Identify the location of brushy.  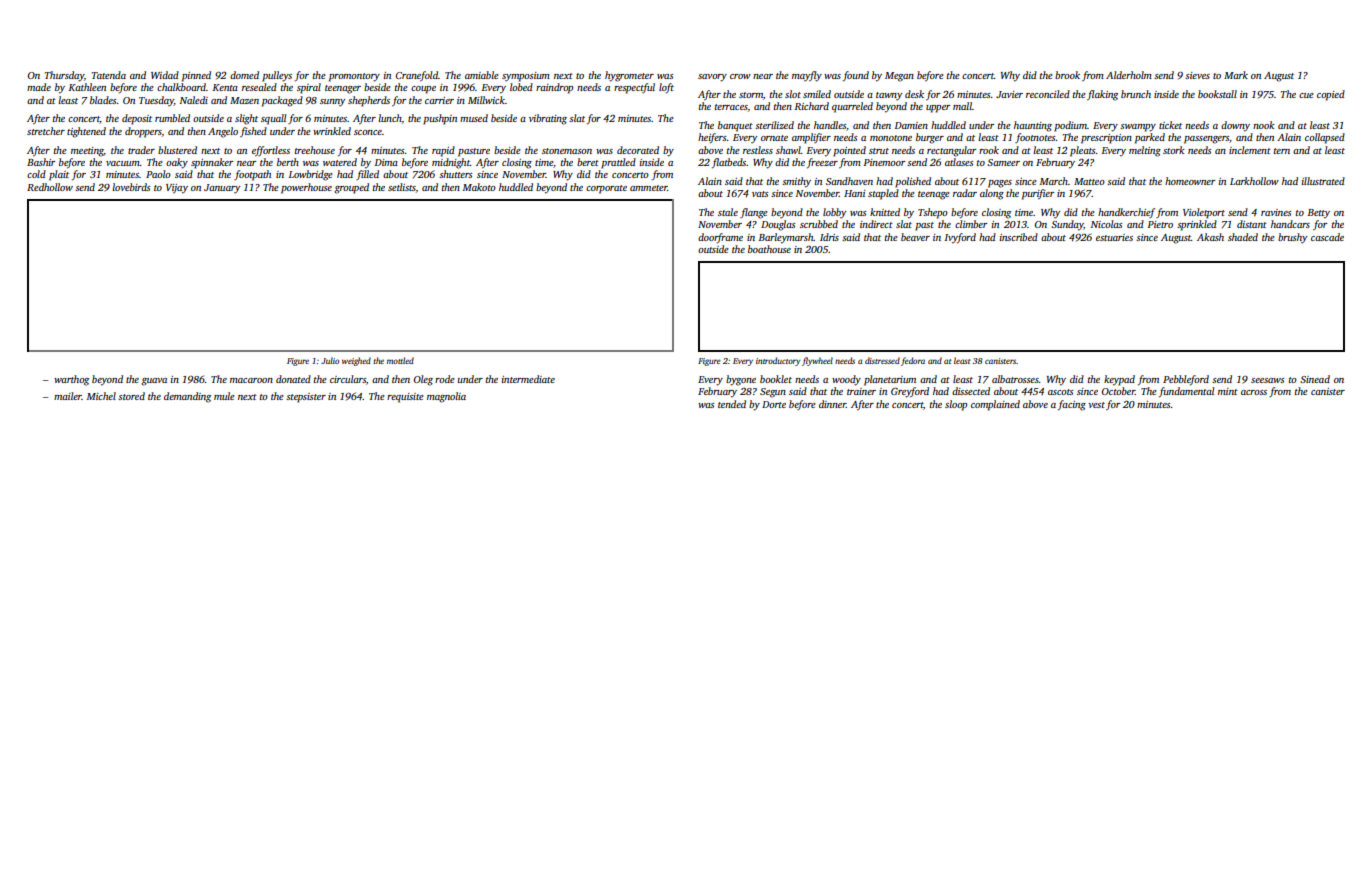
(1293, 238).
